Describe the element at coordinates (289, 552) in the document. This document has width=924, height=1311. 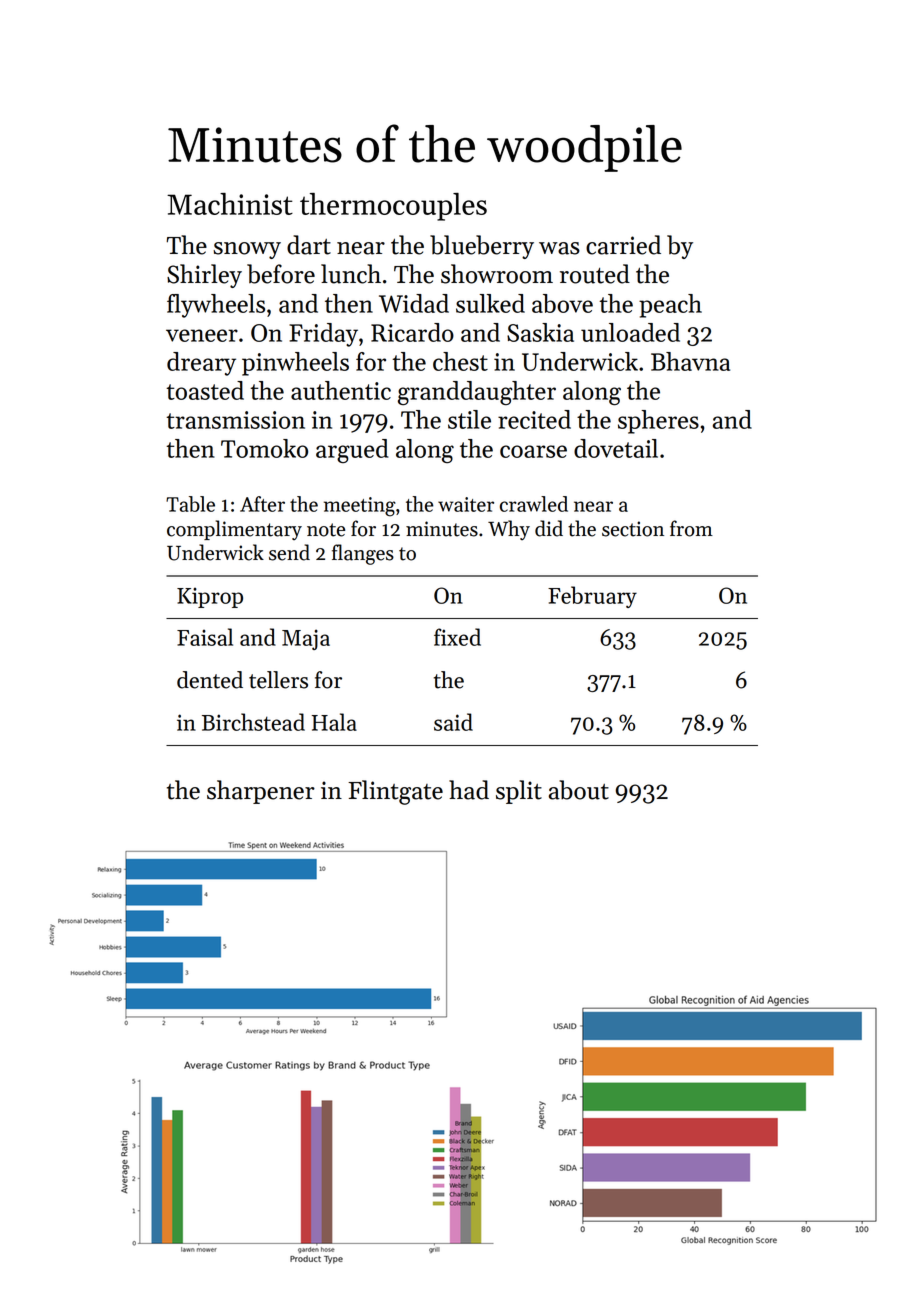
I see `send` at that location.
